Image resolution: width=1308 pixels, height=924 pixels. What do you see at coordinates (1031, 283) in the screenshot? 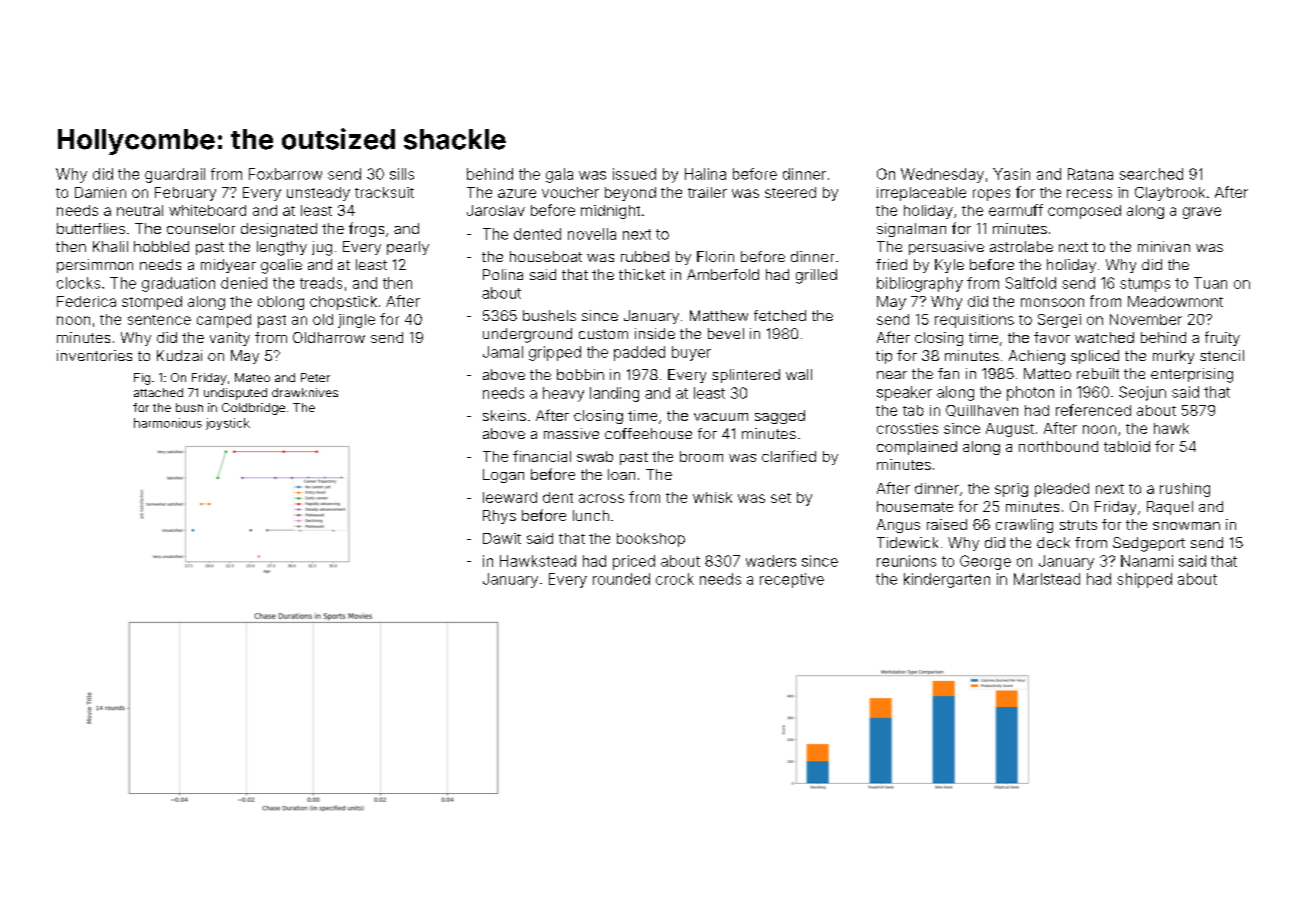
I see `Saltfold` at bounding box center [1031, 283].
